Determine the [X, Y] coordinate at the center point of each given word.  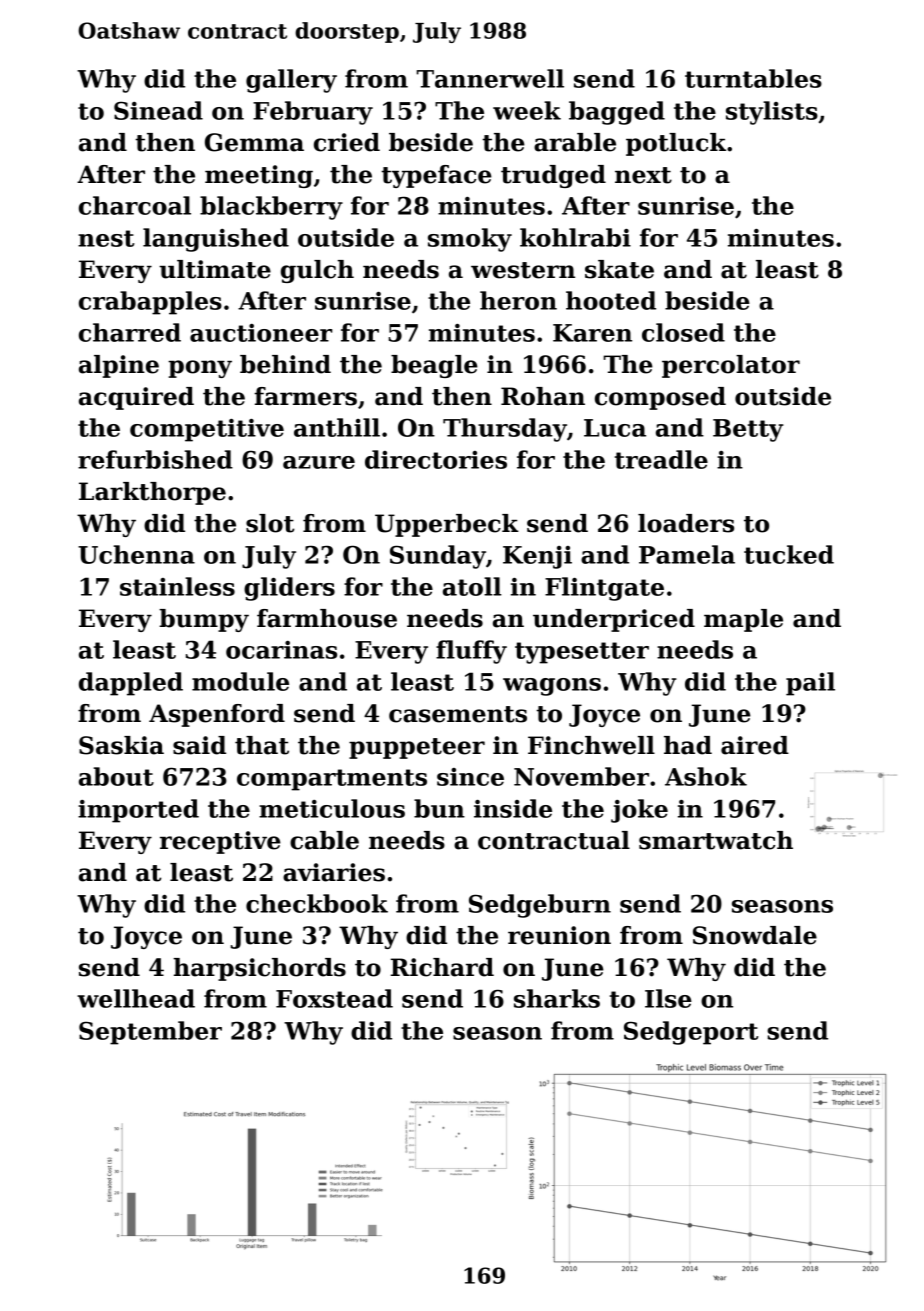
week [527, 110]
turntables [753, 78]
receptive [220, 842]
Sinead [158, 110]
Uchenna [136, 554]
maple [743, 620]
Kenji [537, 557]
